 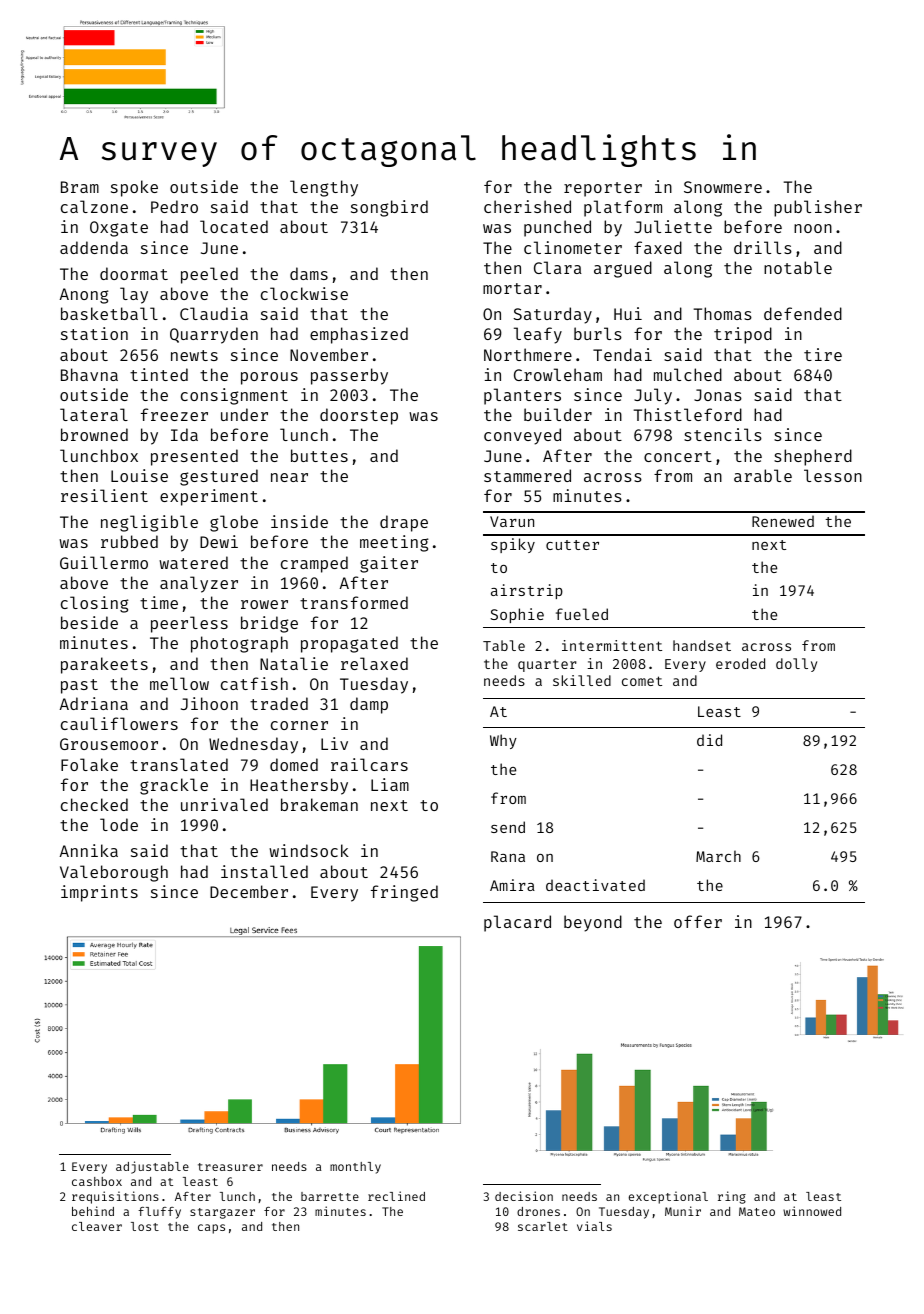 I want to click on resilient, so click(x=104, y=495).
